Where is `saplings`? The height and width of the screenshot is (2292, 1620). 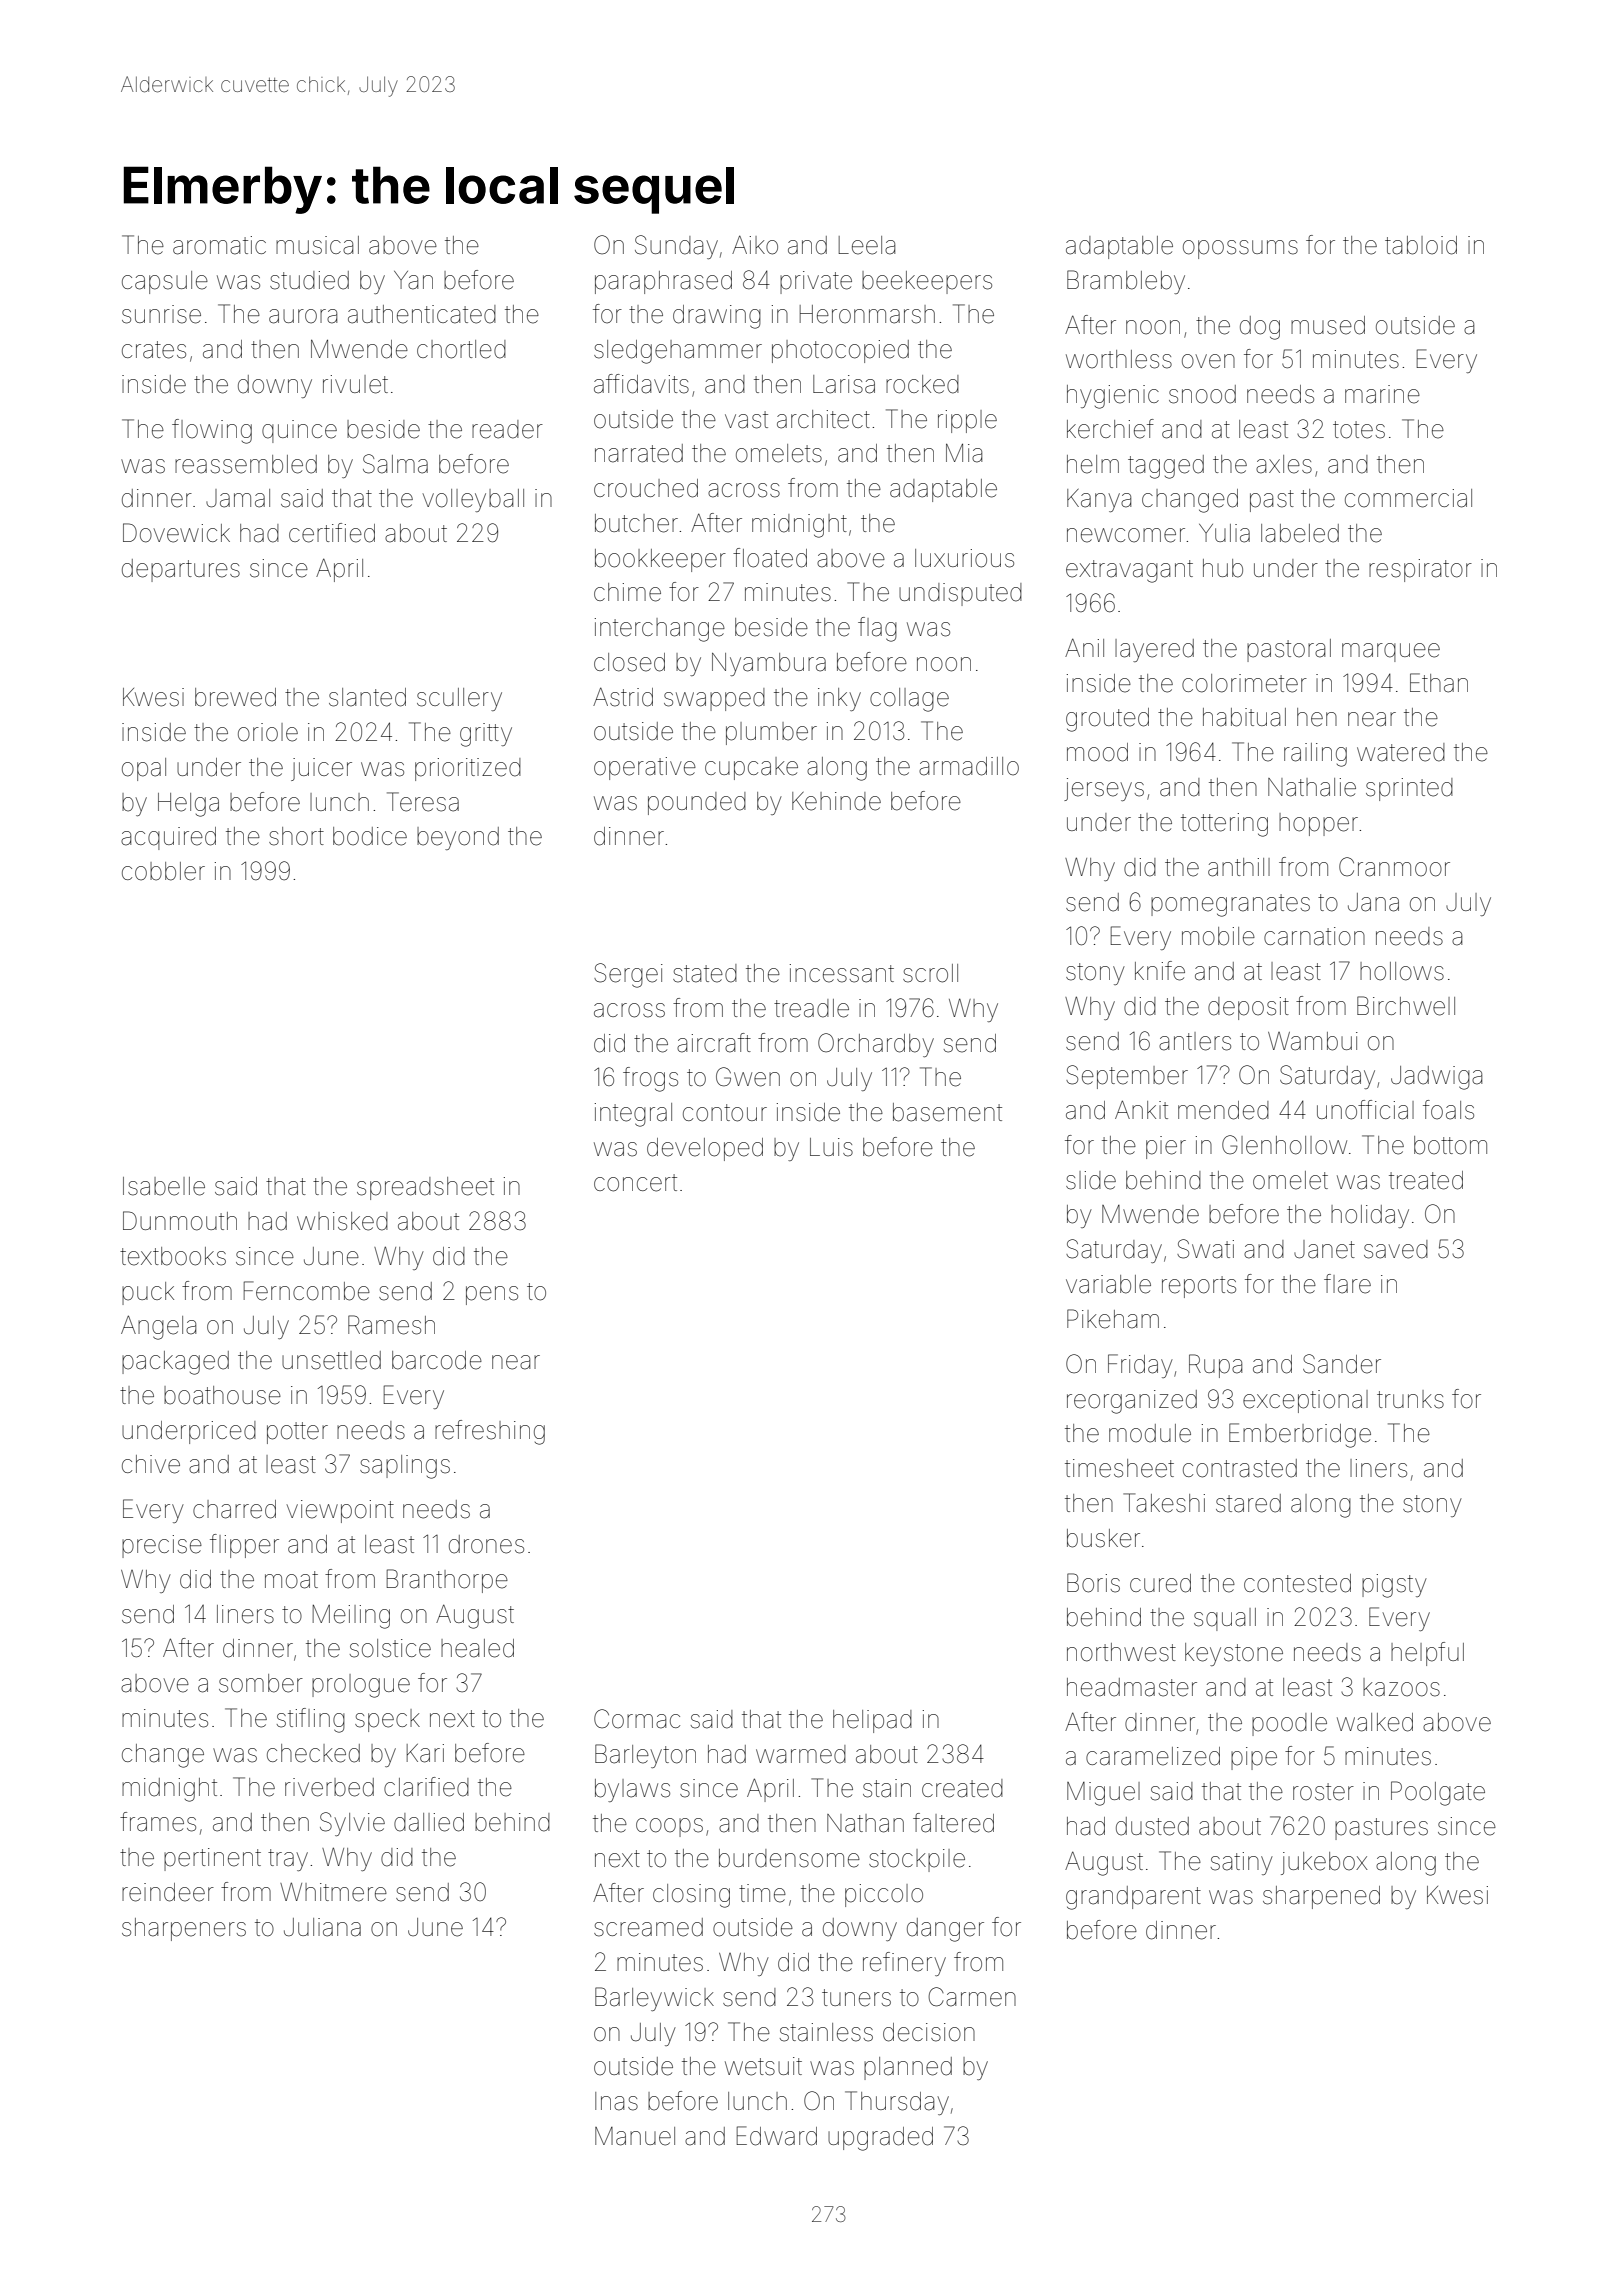
saplings is located at coordinates (405, 1467).
